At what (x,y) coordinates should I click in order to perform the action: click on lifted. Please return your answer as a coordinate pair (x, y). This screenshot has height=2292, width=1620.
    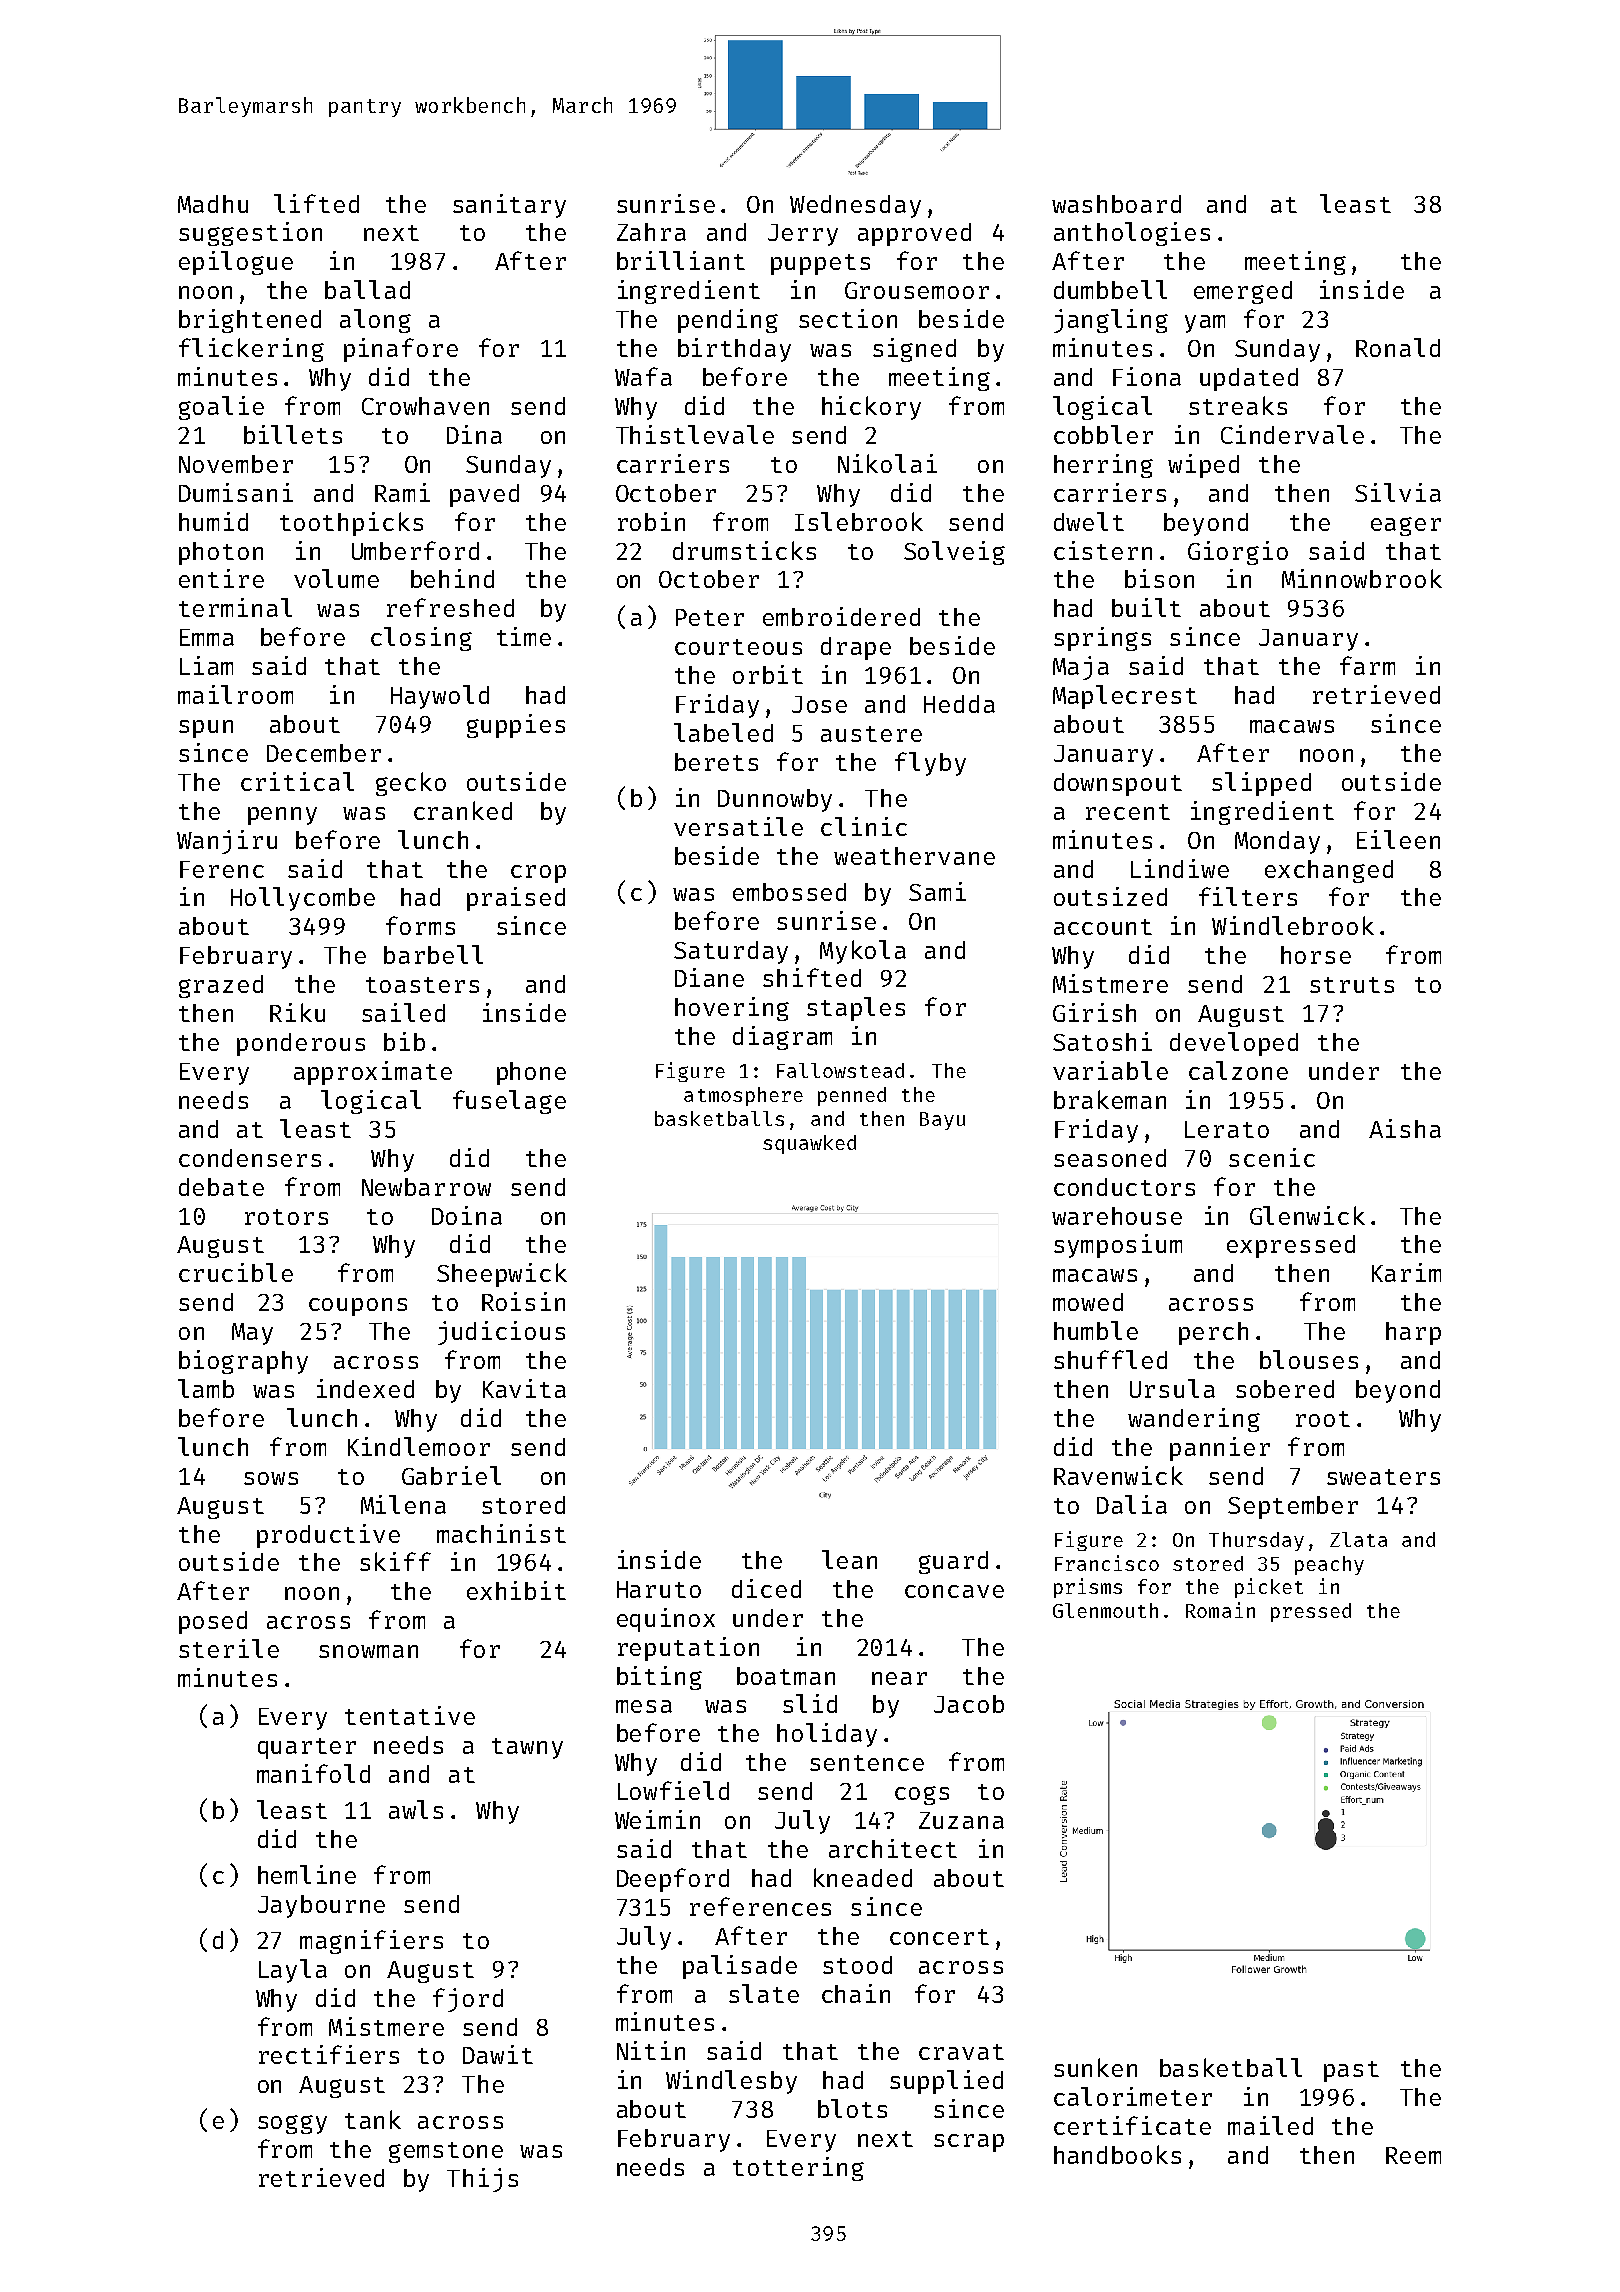
    Looking at the image, I should click on (316, 203).
